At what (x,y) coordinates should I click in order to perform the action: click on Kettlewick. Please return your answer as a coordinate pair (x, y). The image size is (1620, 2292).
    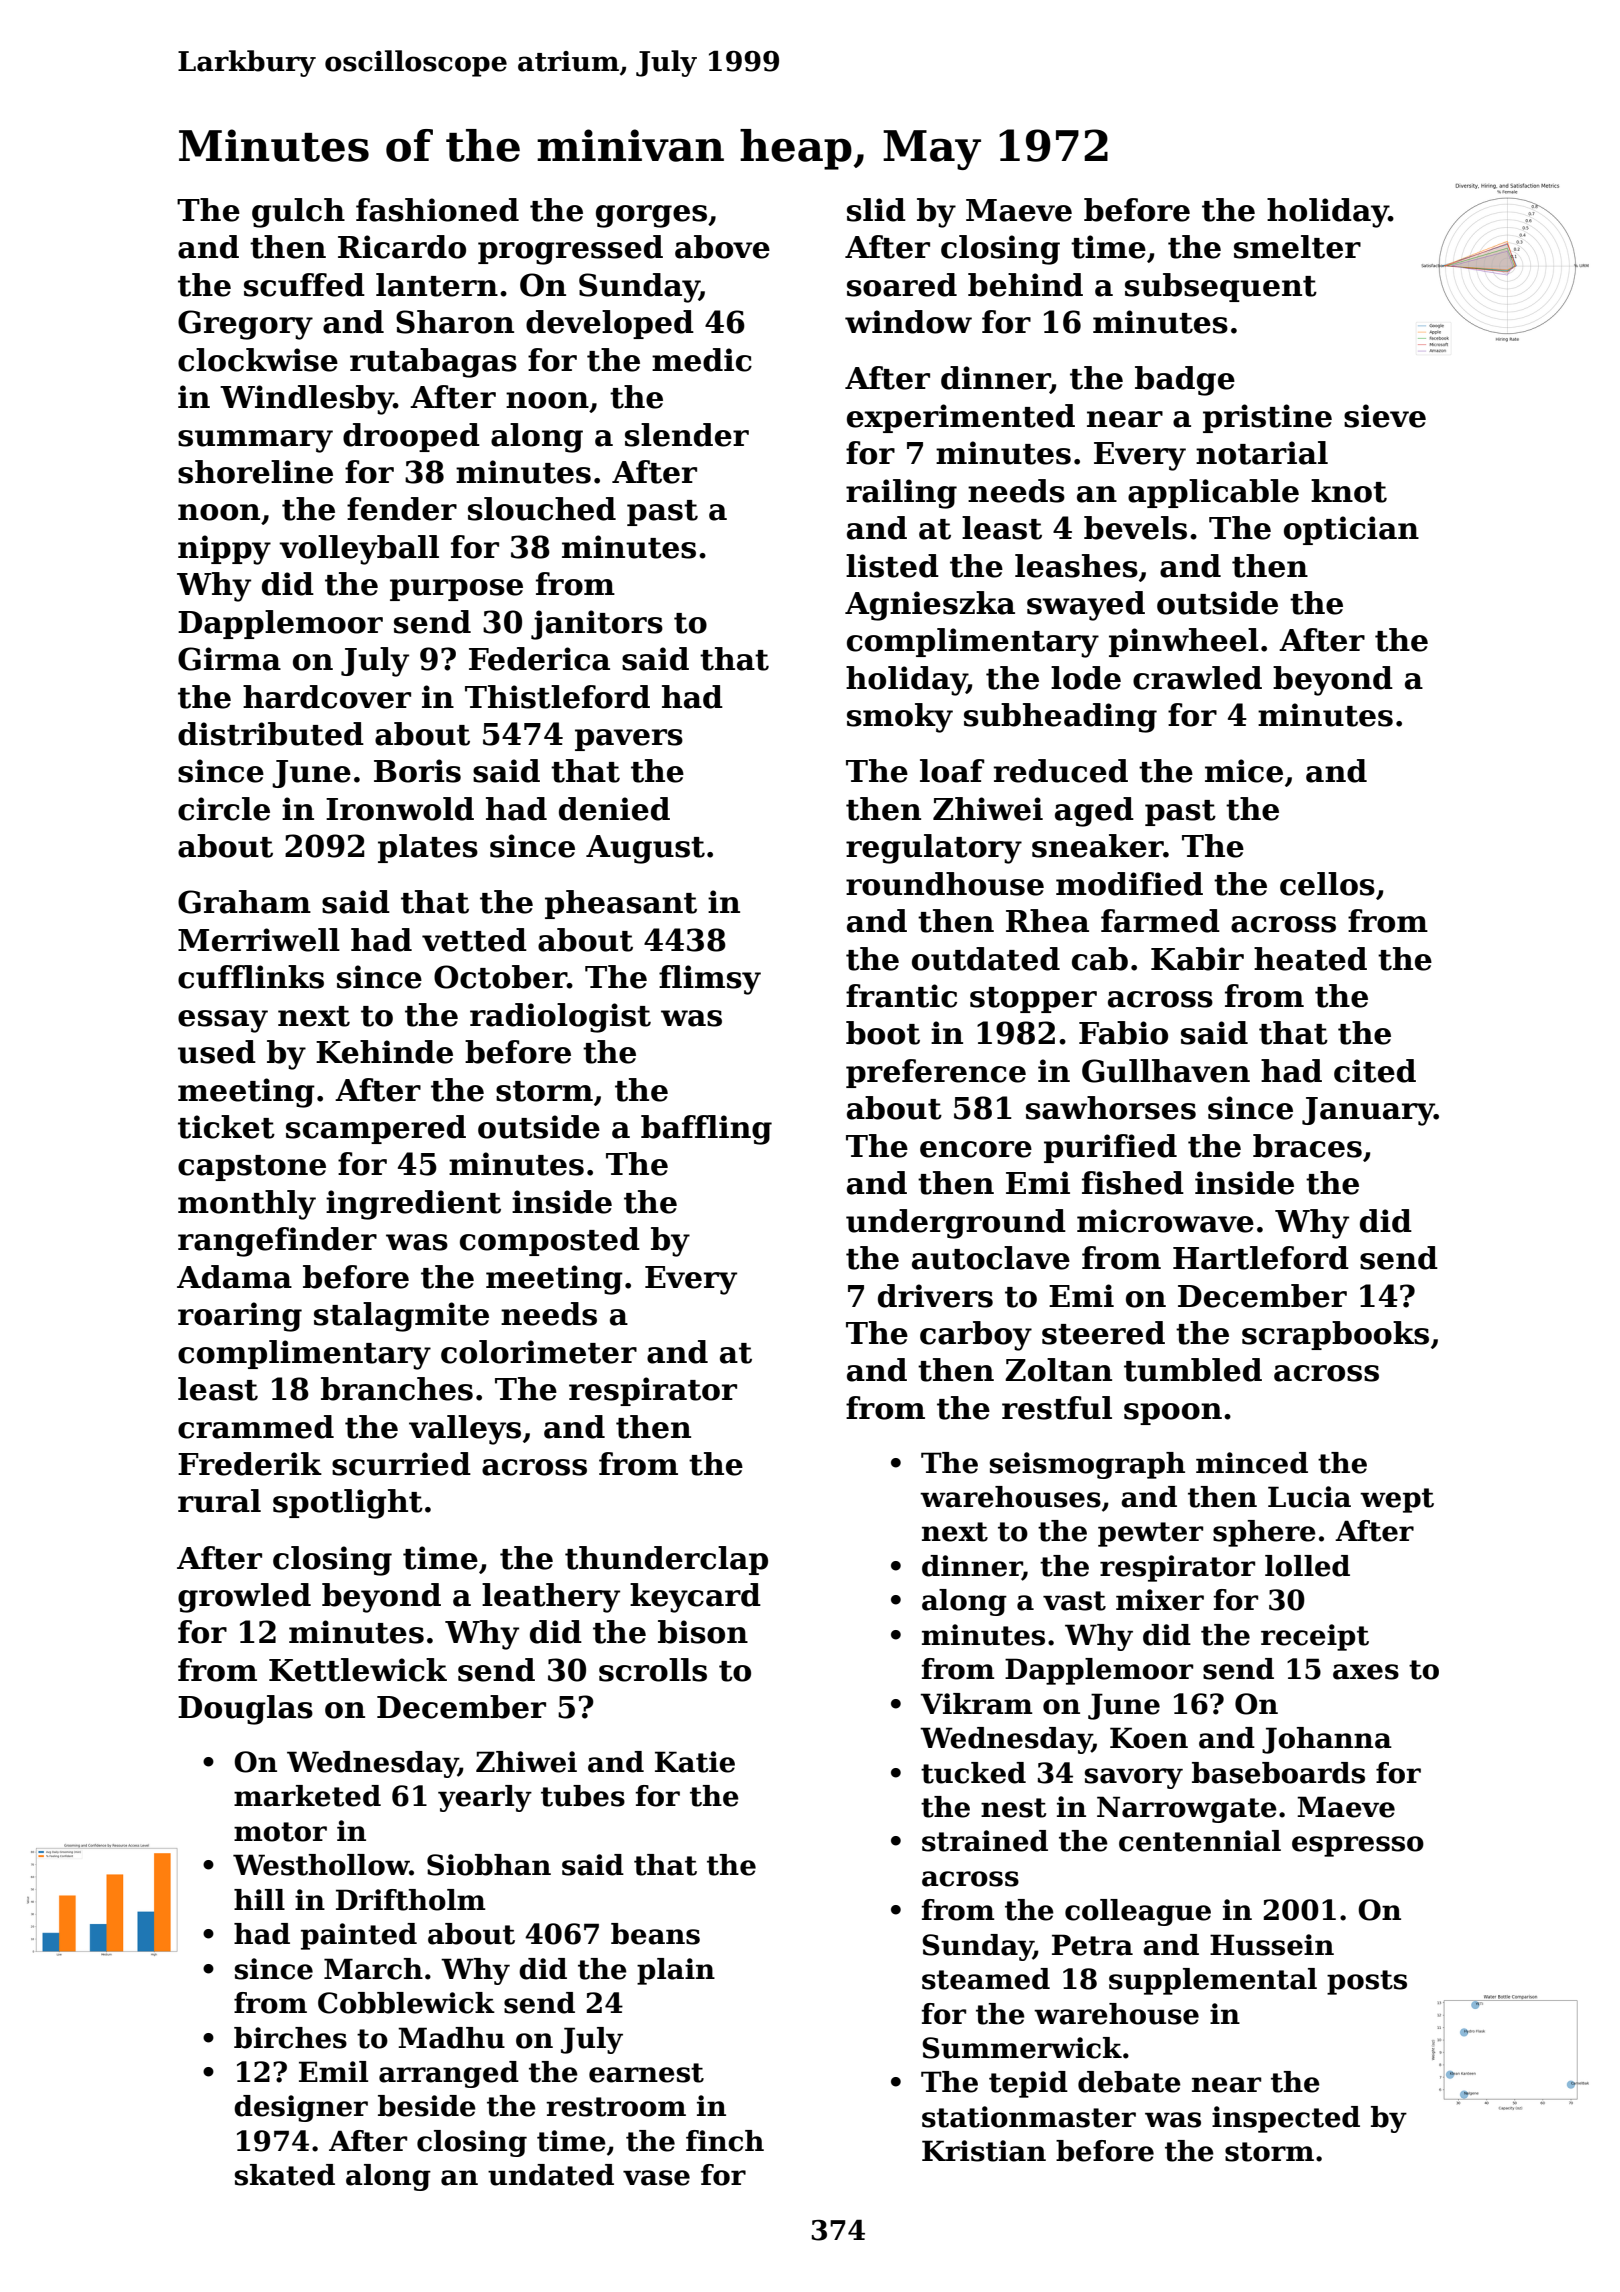
    Looking at the image, I should click on (358, 1670).
